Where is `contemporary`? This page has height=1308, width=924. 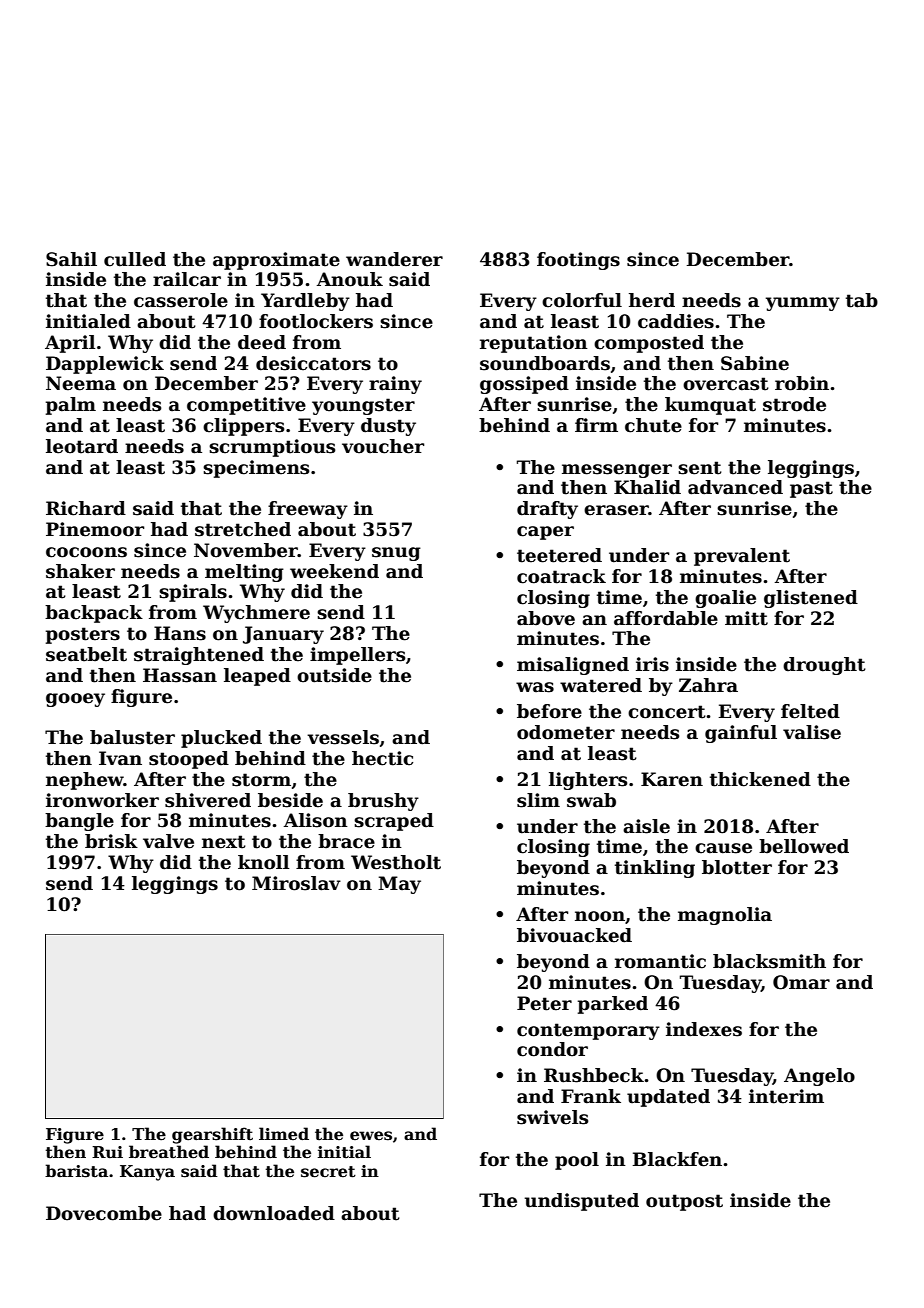
contemporary is located at coordinates (588, 1031).
